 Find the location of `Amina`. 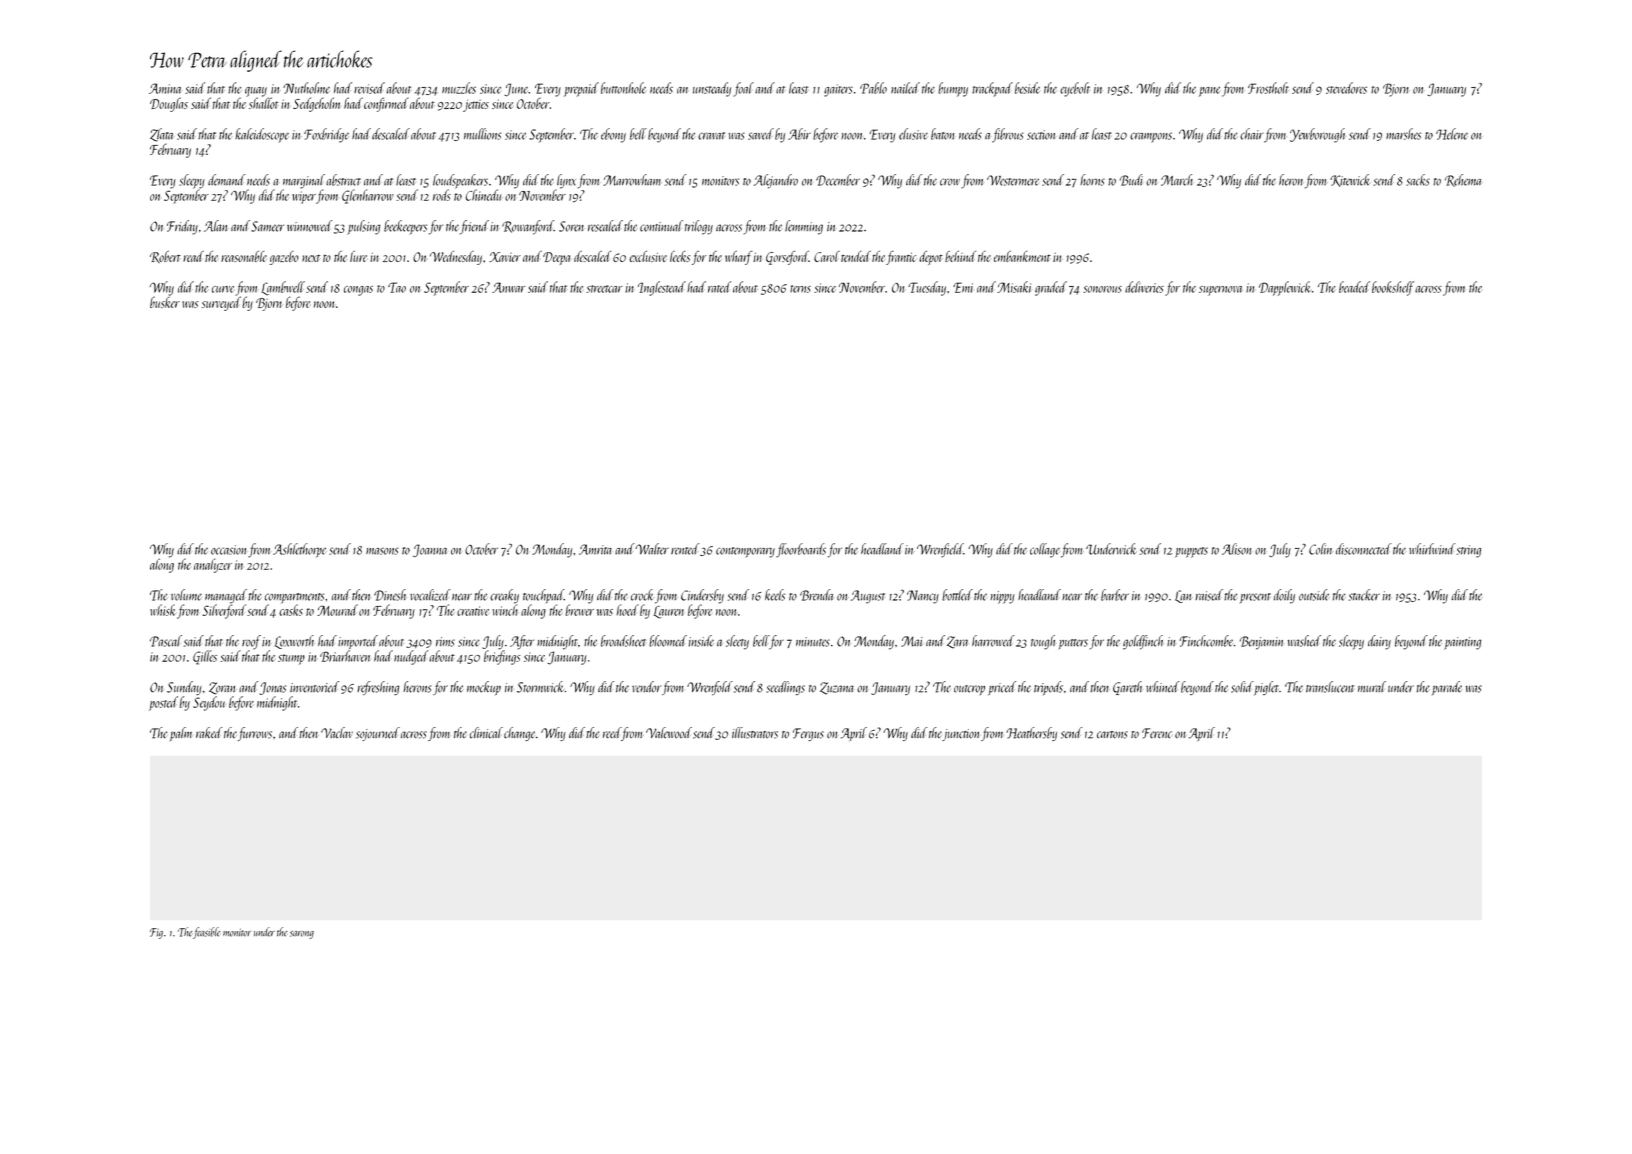

Amina is located at coordinates (165, 88).
